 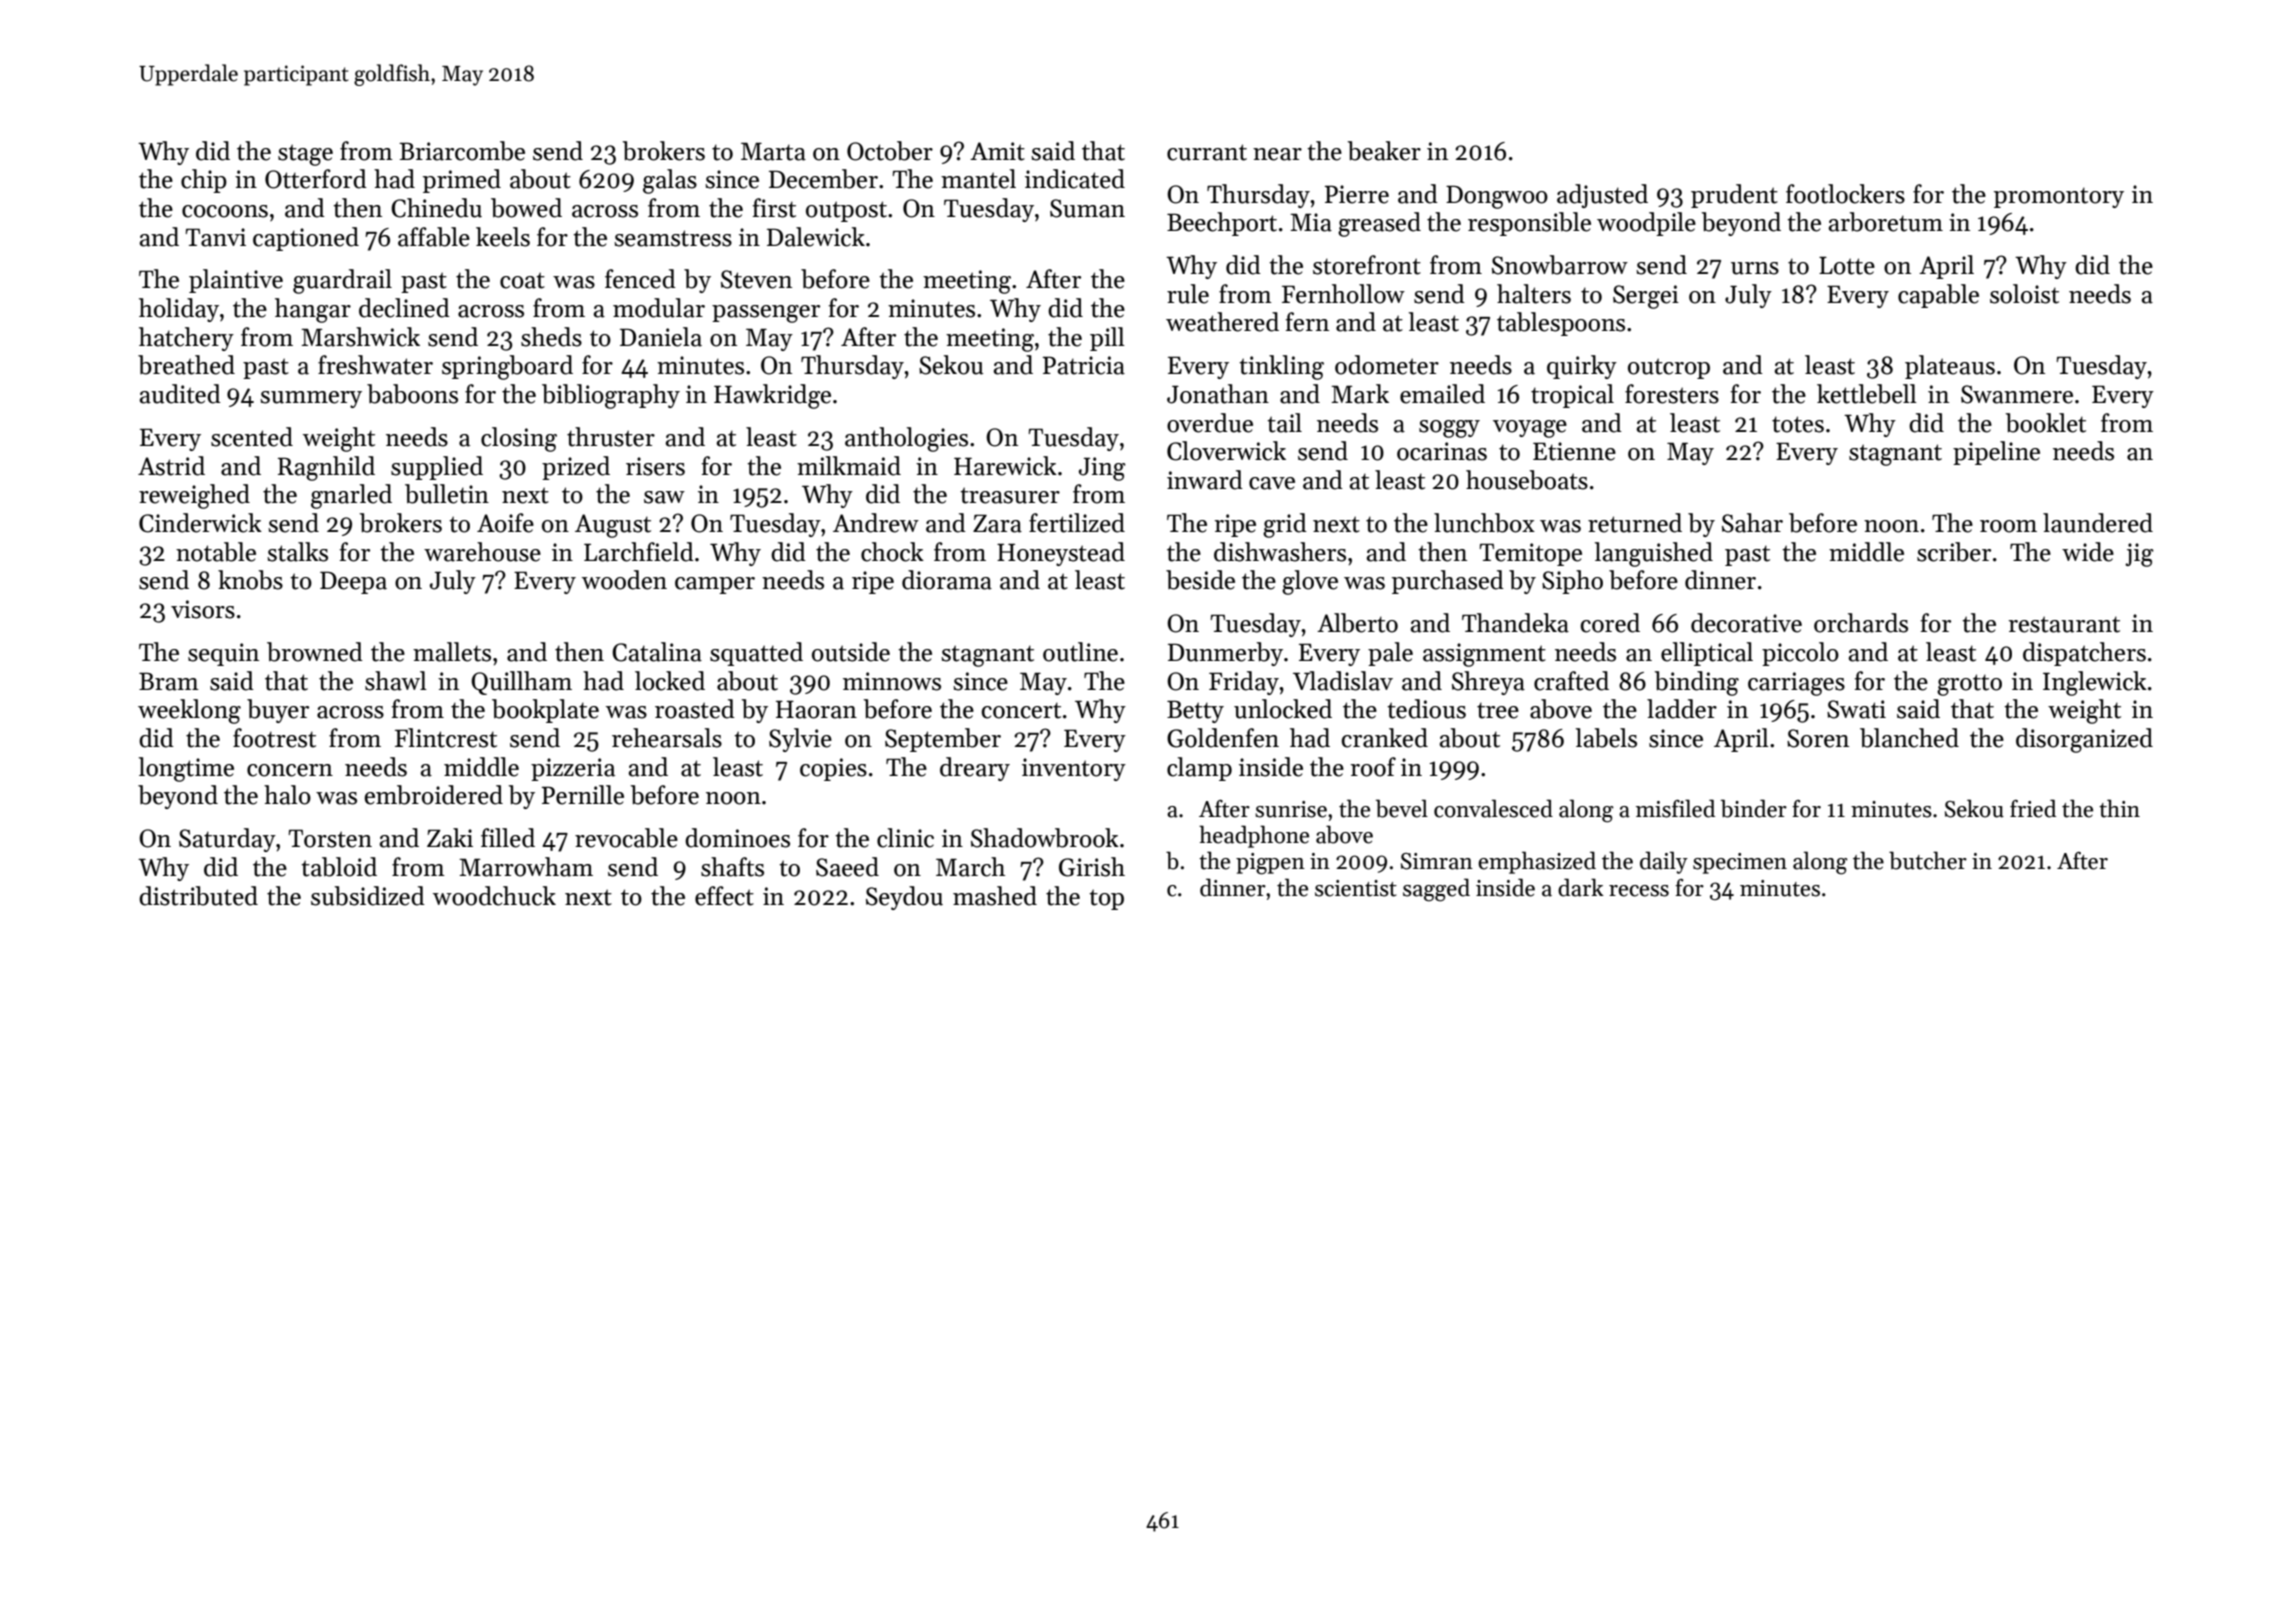 What do you see at coordinates (2024, 294) in the screenshot?
I see `soloist` at bounding box center [2024, 294].
